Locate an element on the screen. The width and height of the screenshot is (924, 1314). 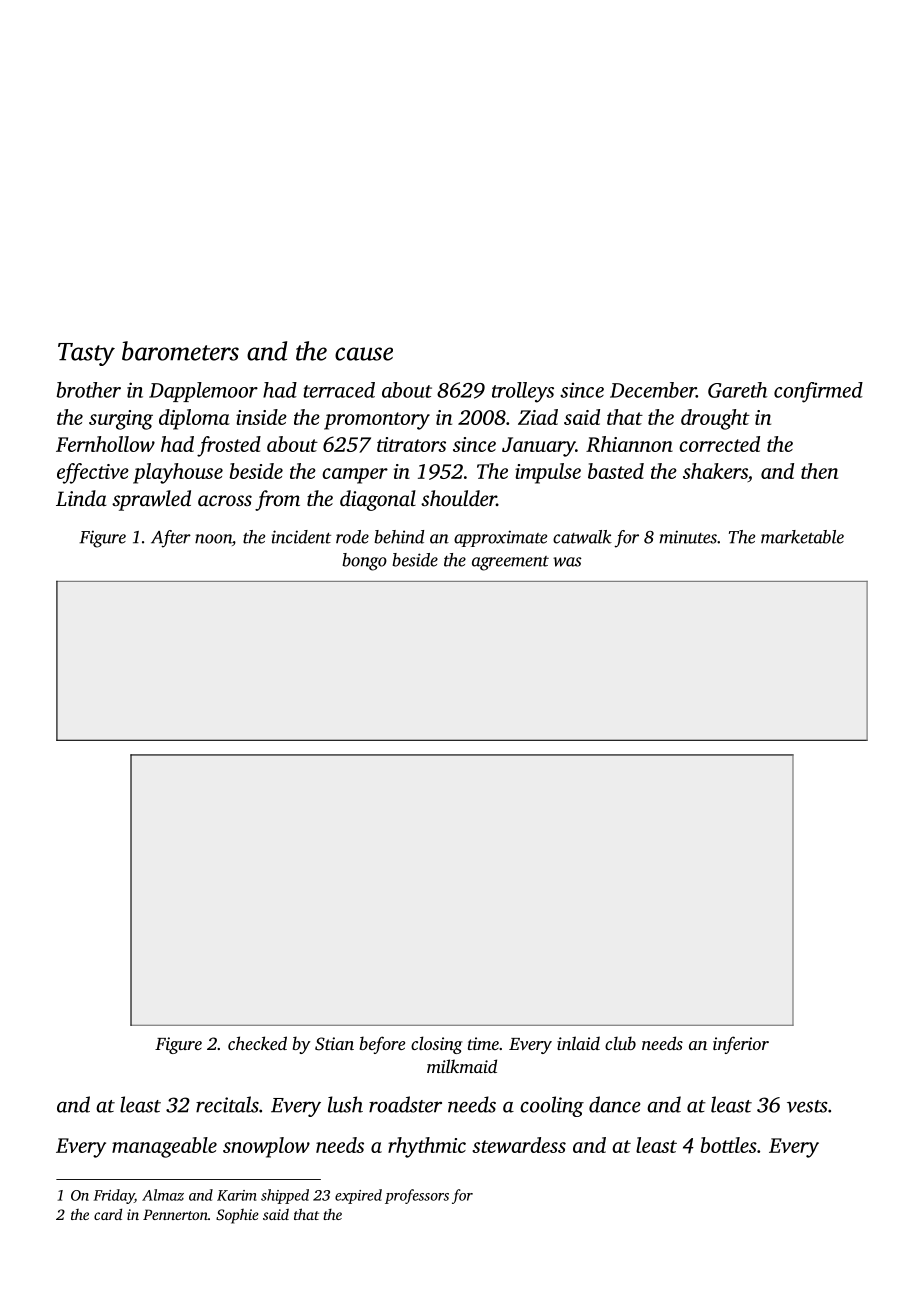
cause is located at coordinates (364, 354).
